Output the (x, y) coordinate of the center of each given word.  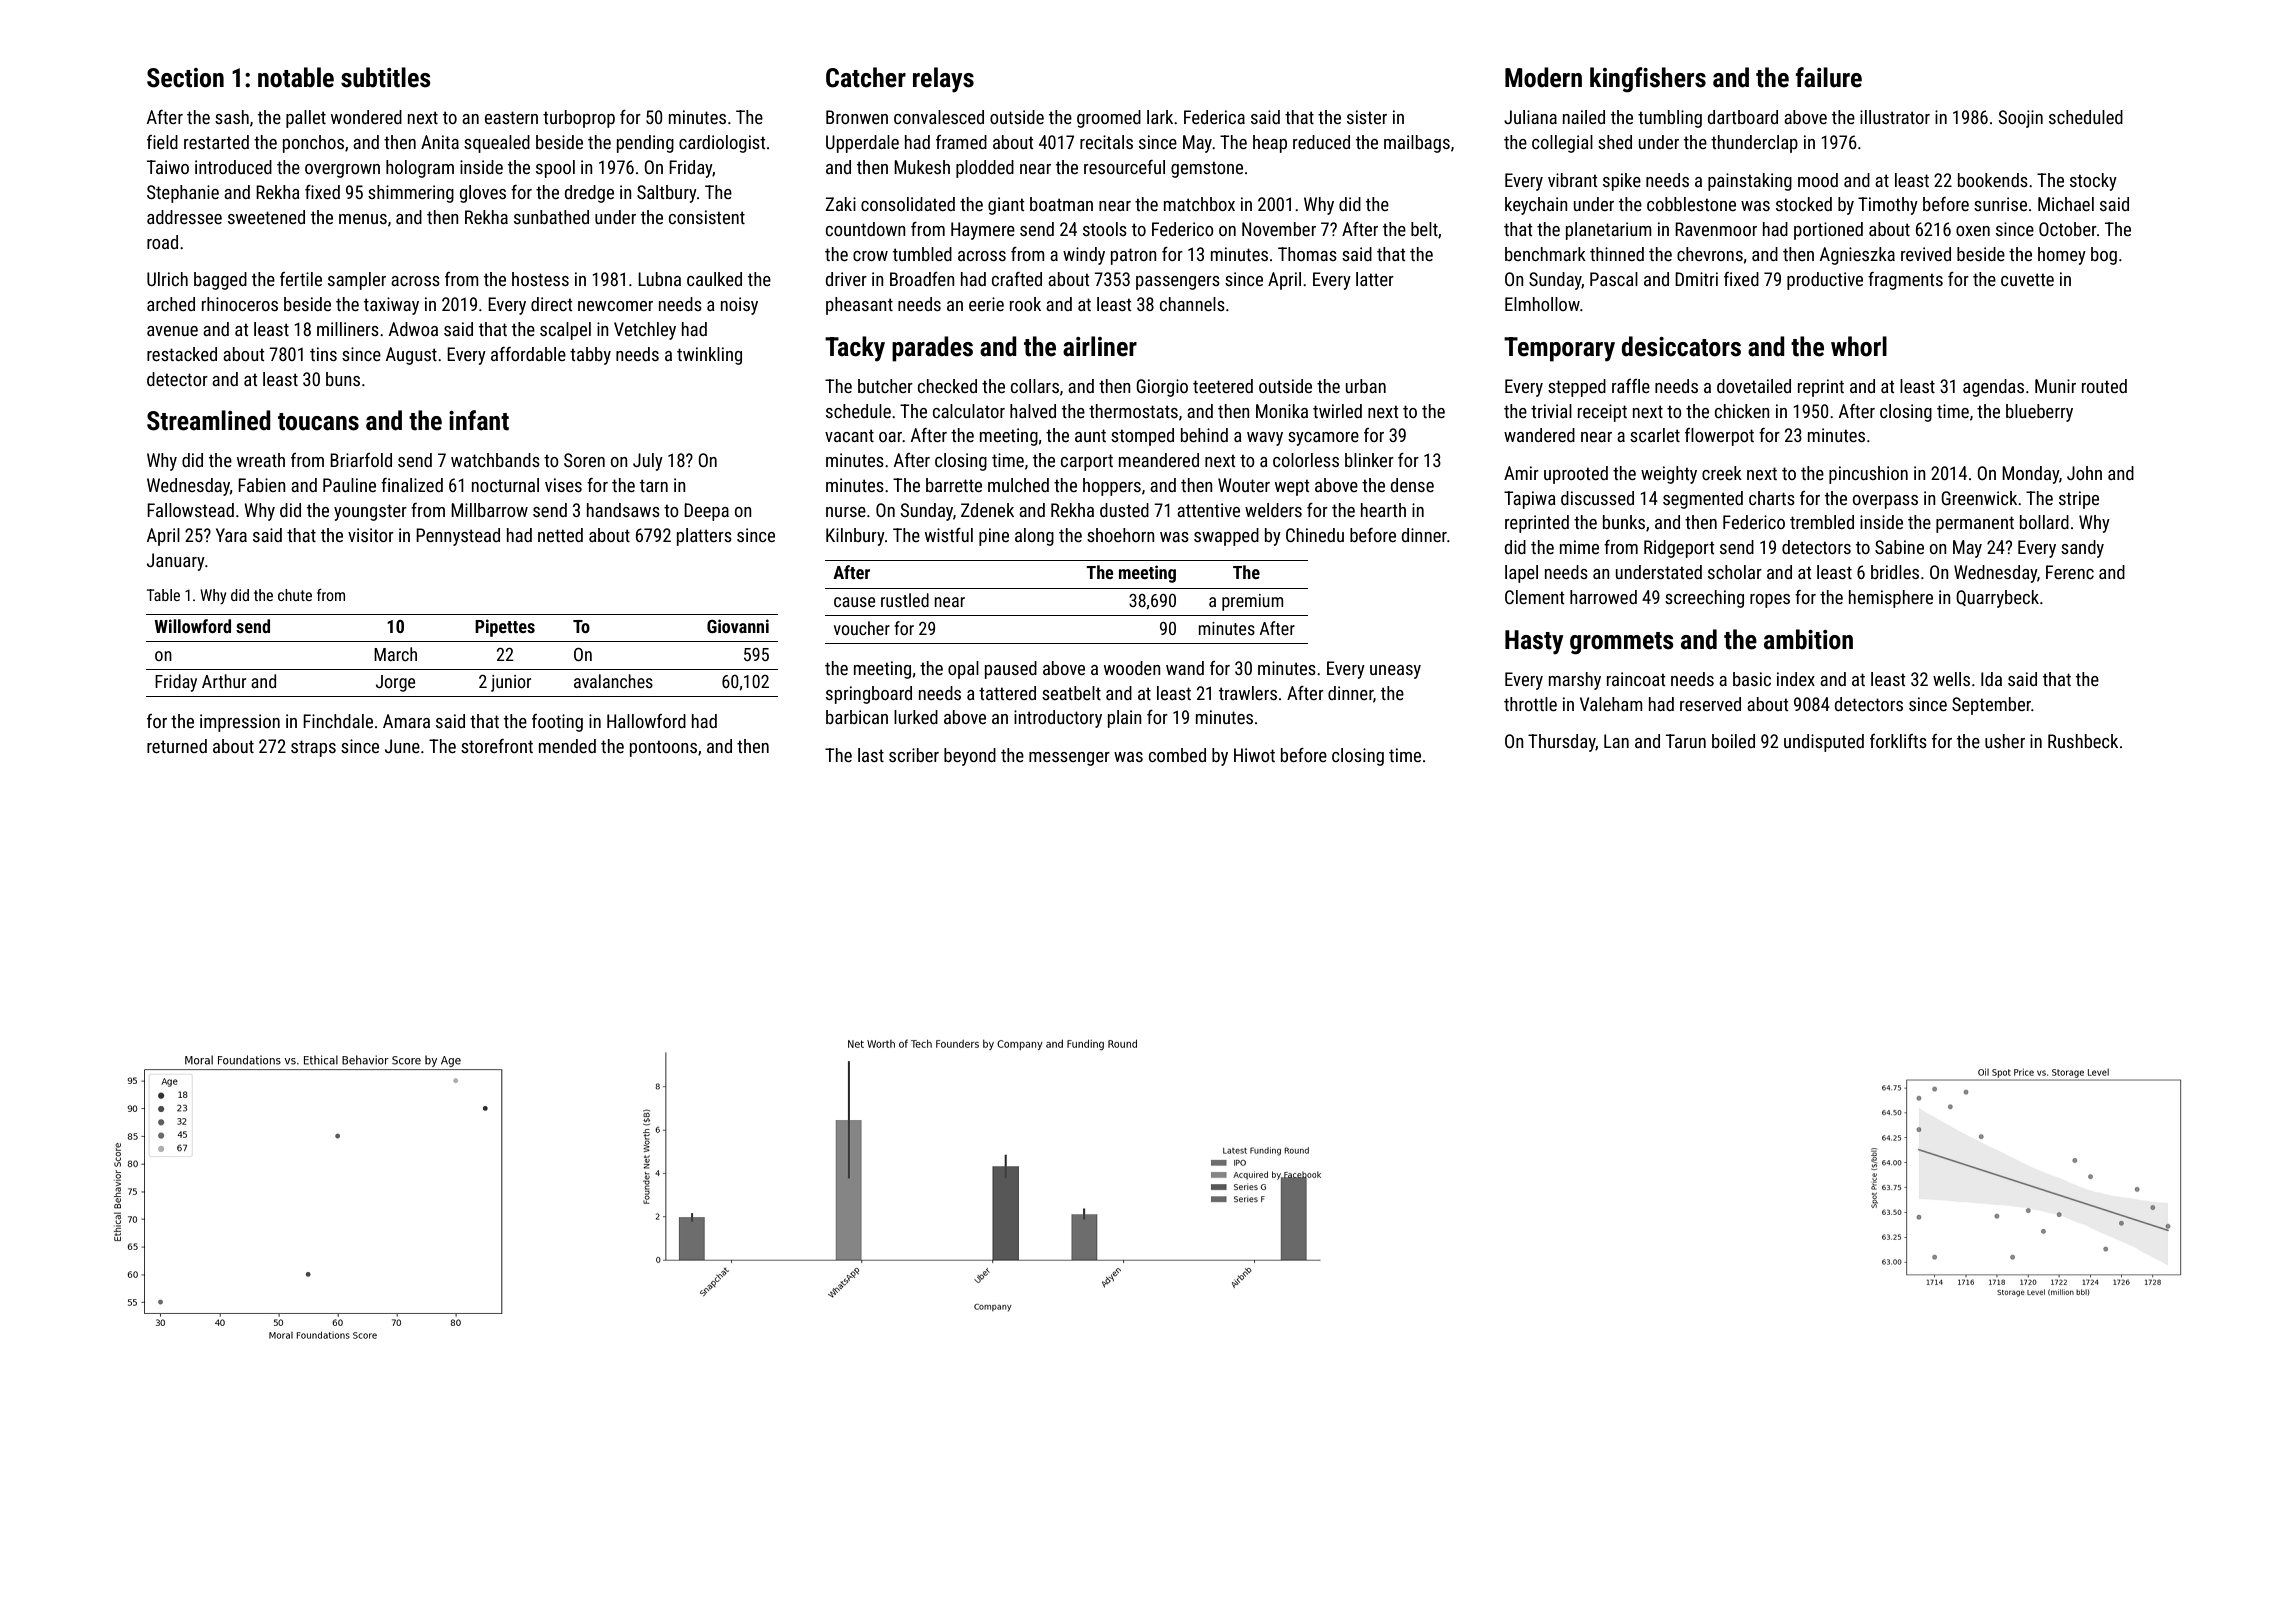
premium (1252, 602)
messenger (1069, 759)
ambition (1808, 639)
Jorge (395, 683)
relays (943, 80)
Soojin (2021, 119)
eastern (511, 117)
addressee (184, 217)
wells (1951, 679)
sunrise (2000, 204)
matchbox (1199, 204)
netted (560, 535)
